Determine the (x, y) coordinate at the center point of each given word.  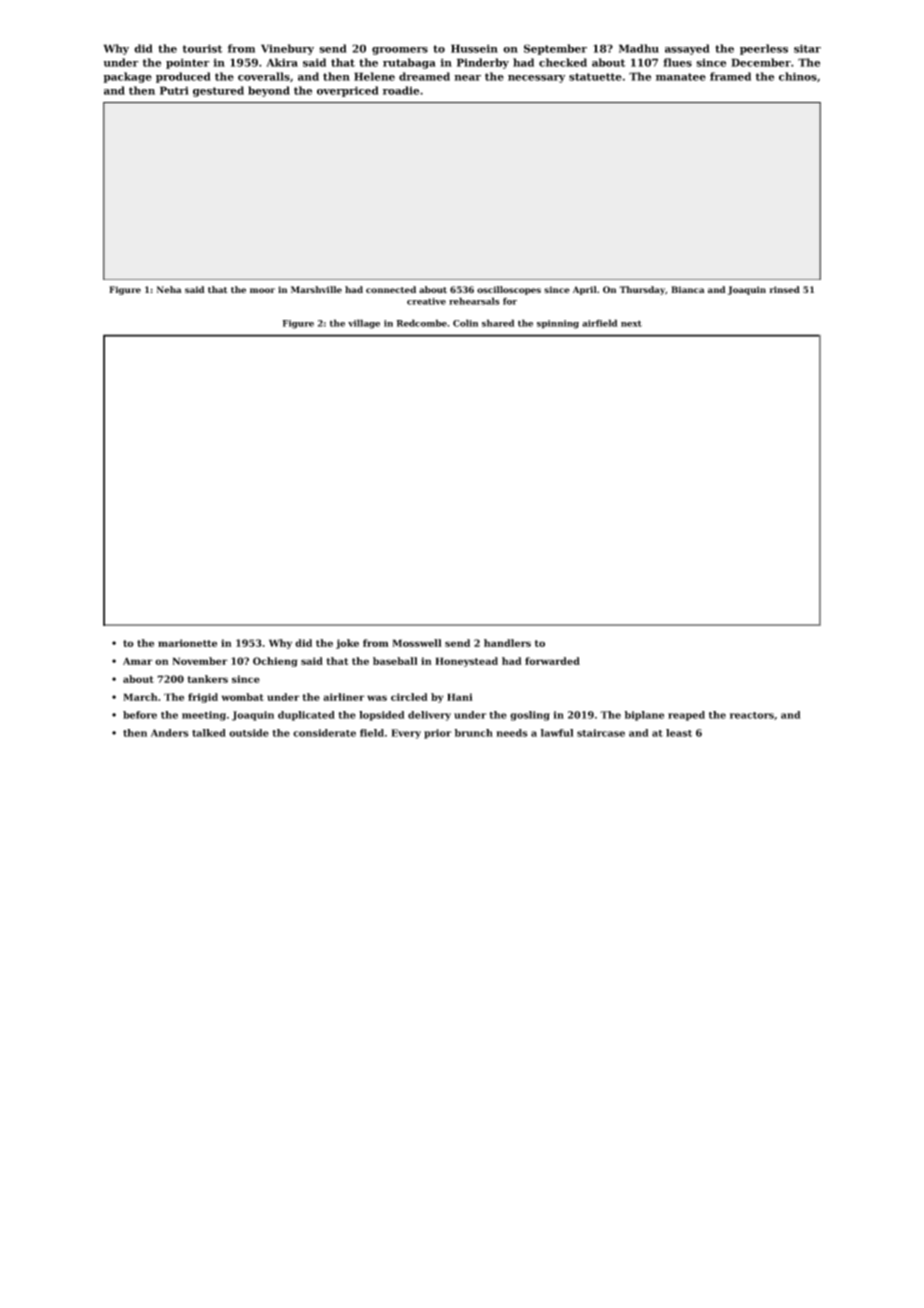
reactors (752, 715)
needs (511, 733)
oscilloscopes (509, 290)
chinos (798, 76)
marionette (187, 643)
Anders (169, 733)
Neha (169, 289)
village (364, 324)
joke (347, 644)
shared (498, 323)
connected (391, 289)
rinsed (784, 289)
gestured (218, 91)
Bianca (688, 289)
